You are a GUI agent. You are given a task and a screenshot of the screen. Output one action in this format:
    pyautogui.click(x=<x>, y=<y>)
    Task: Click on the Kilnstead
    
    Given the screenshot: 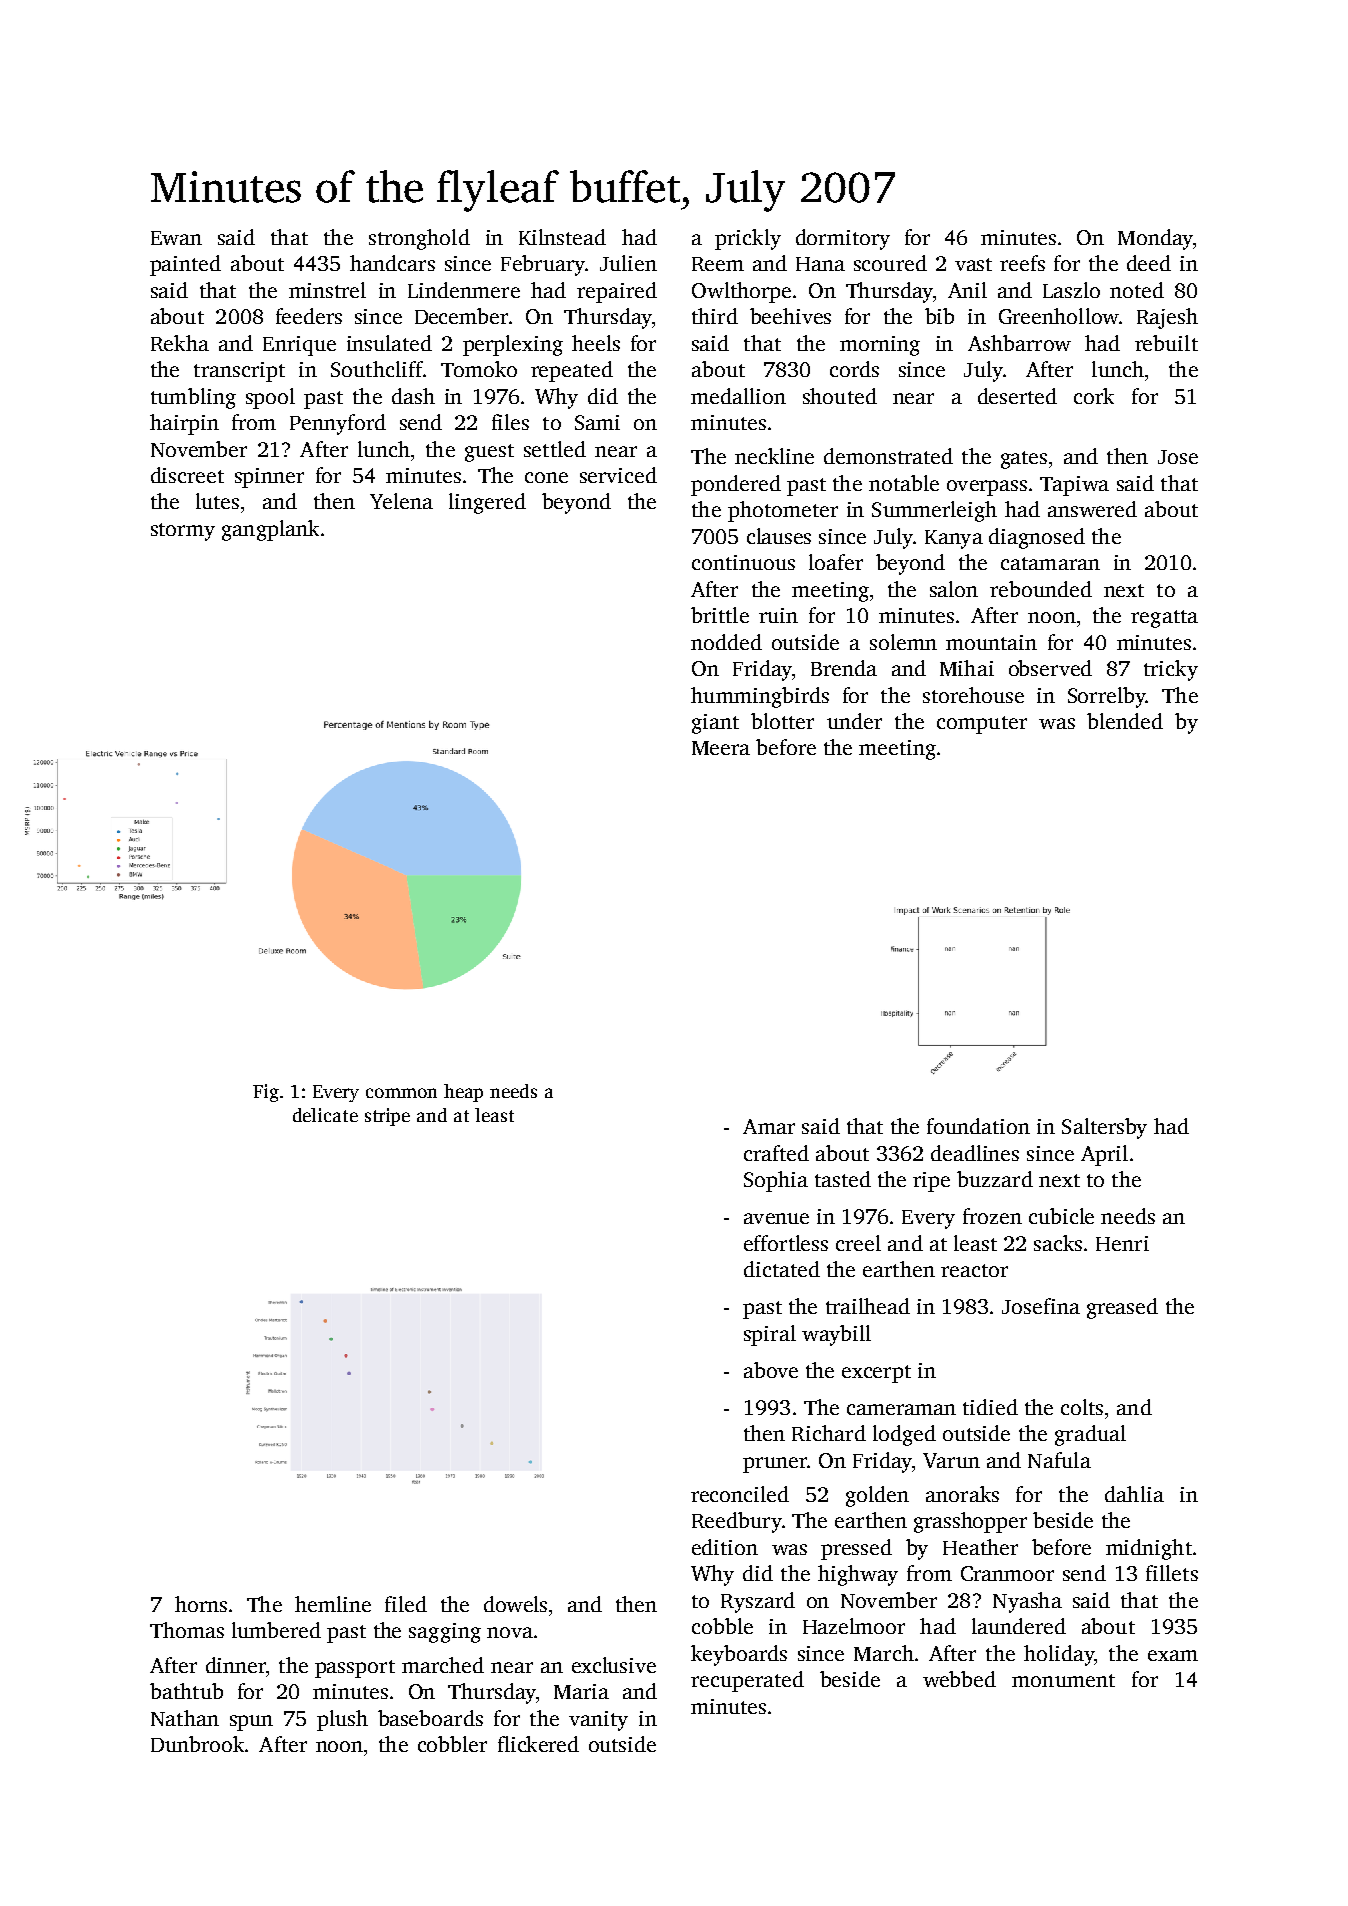 What is the action you would take?
    pyautogui.click(x=562, y=237)
